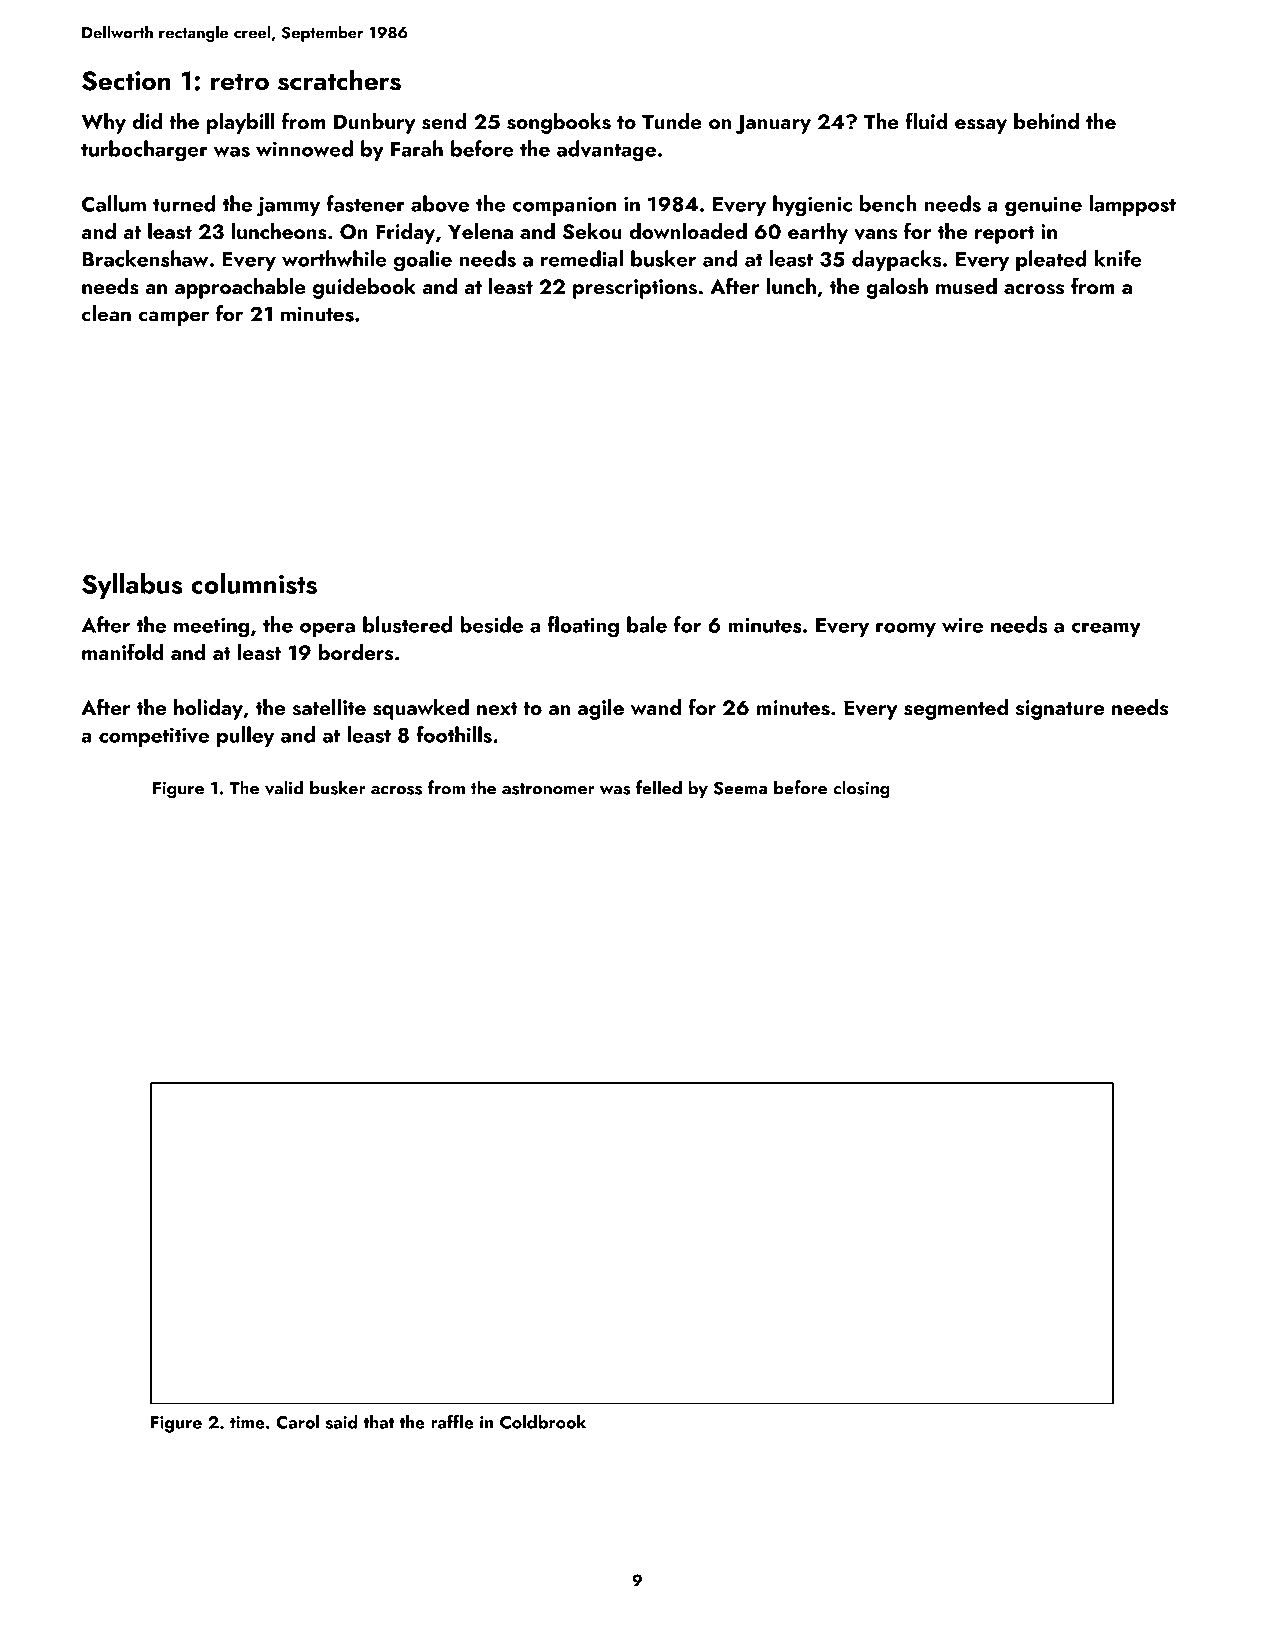 The image size is (1264, 1636). I want to click on wand, so click(656, 707).
